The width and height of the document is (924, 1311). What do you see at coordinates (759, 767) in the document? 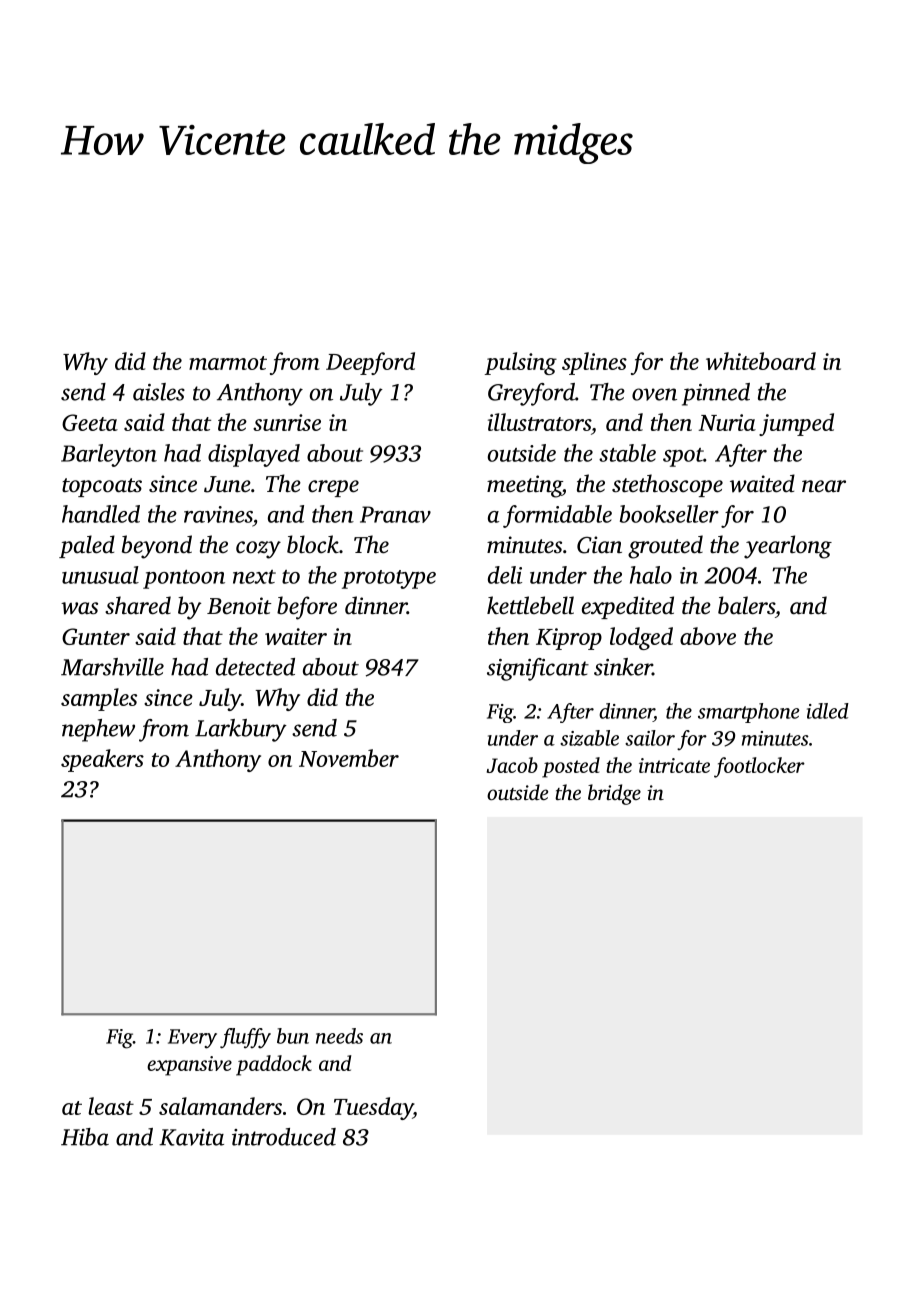
I see `footlocker` at bounding box center [759, 767].
